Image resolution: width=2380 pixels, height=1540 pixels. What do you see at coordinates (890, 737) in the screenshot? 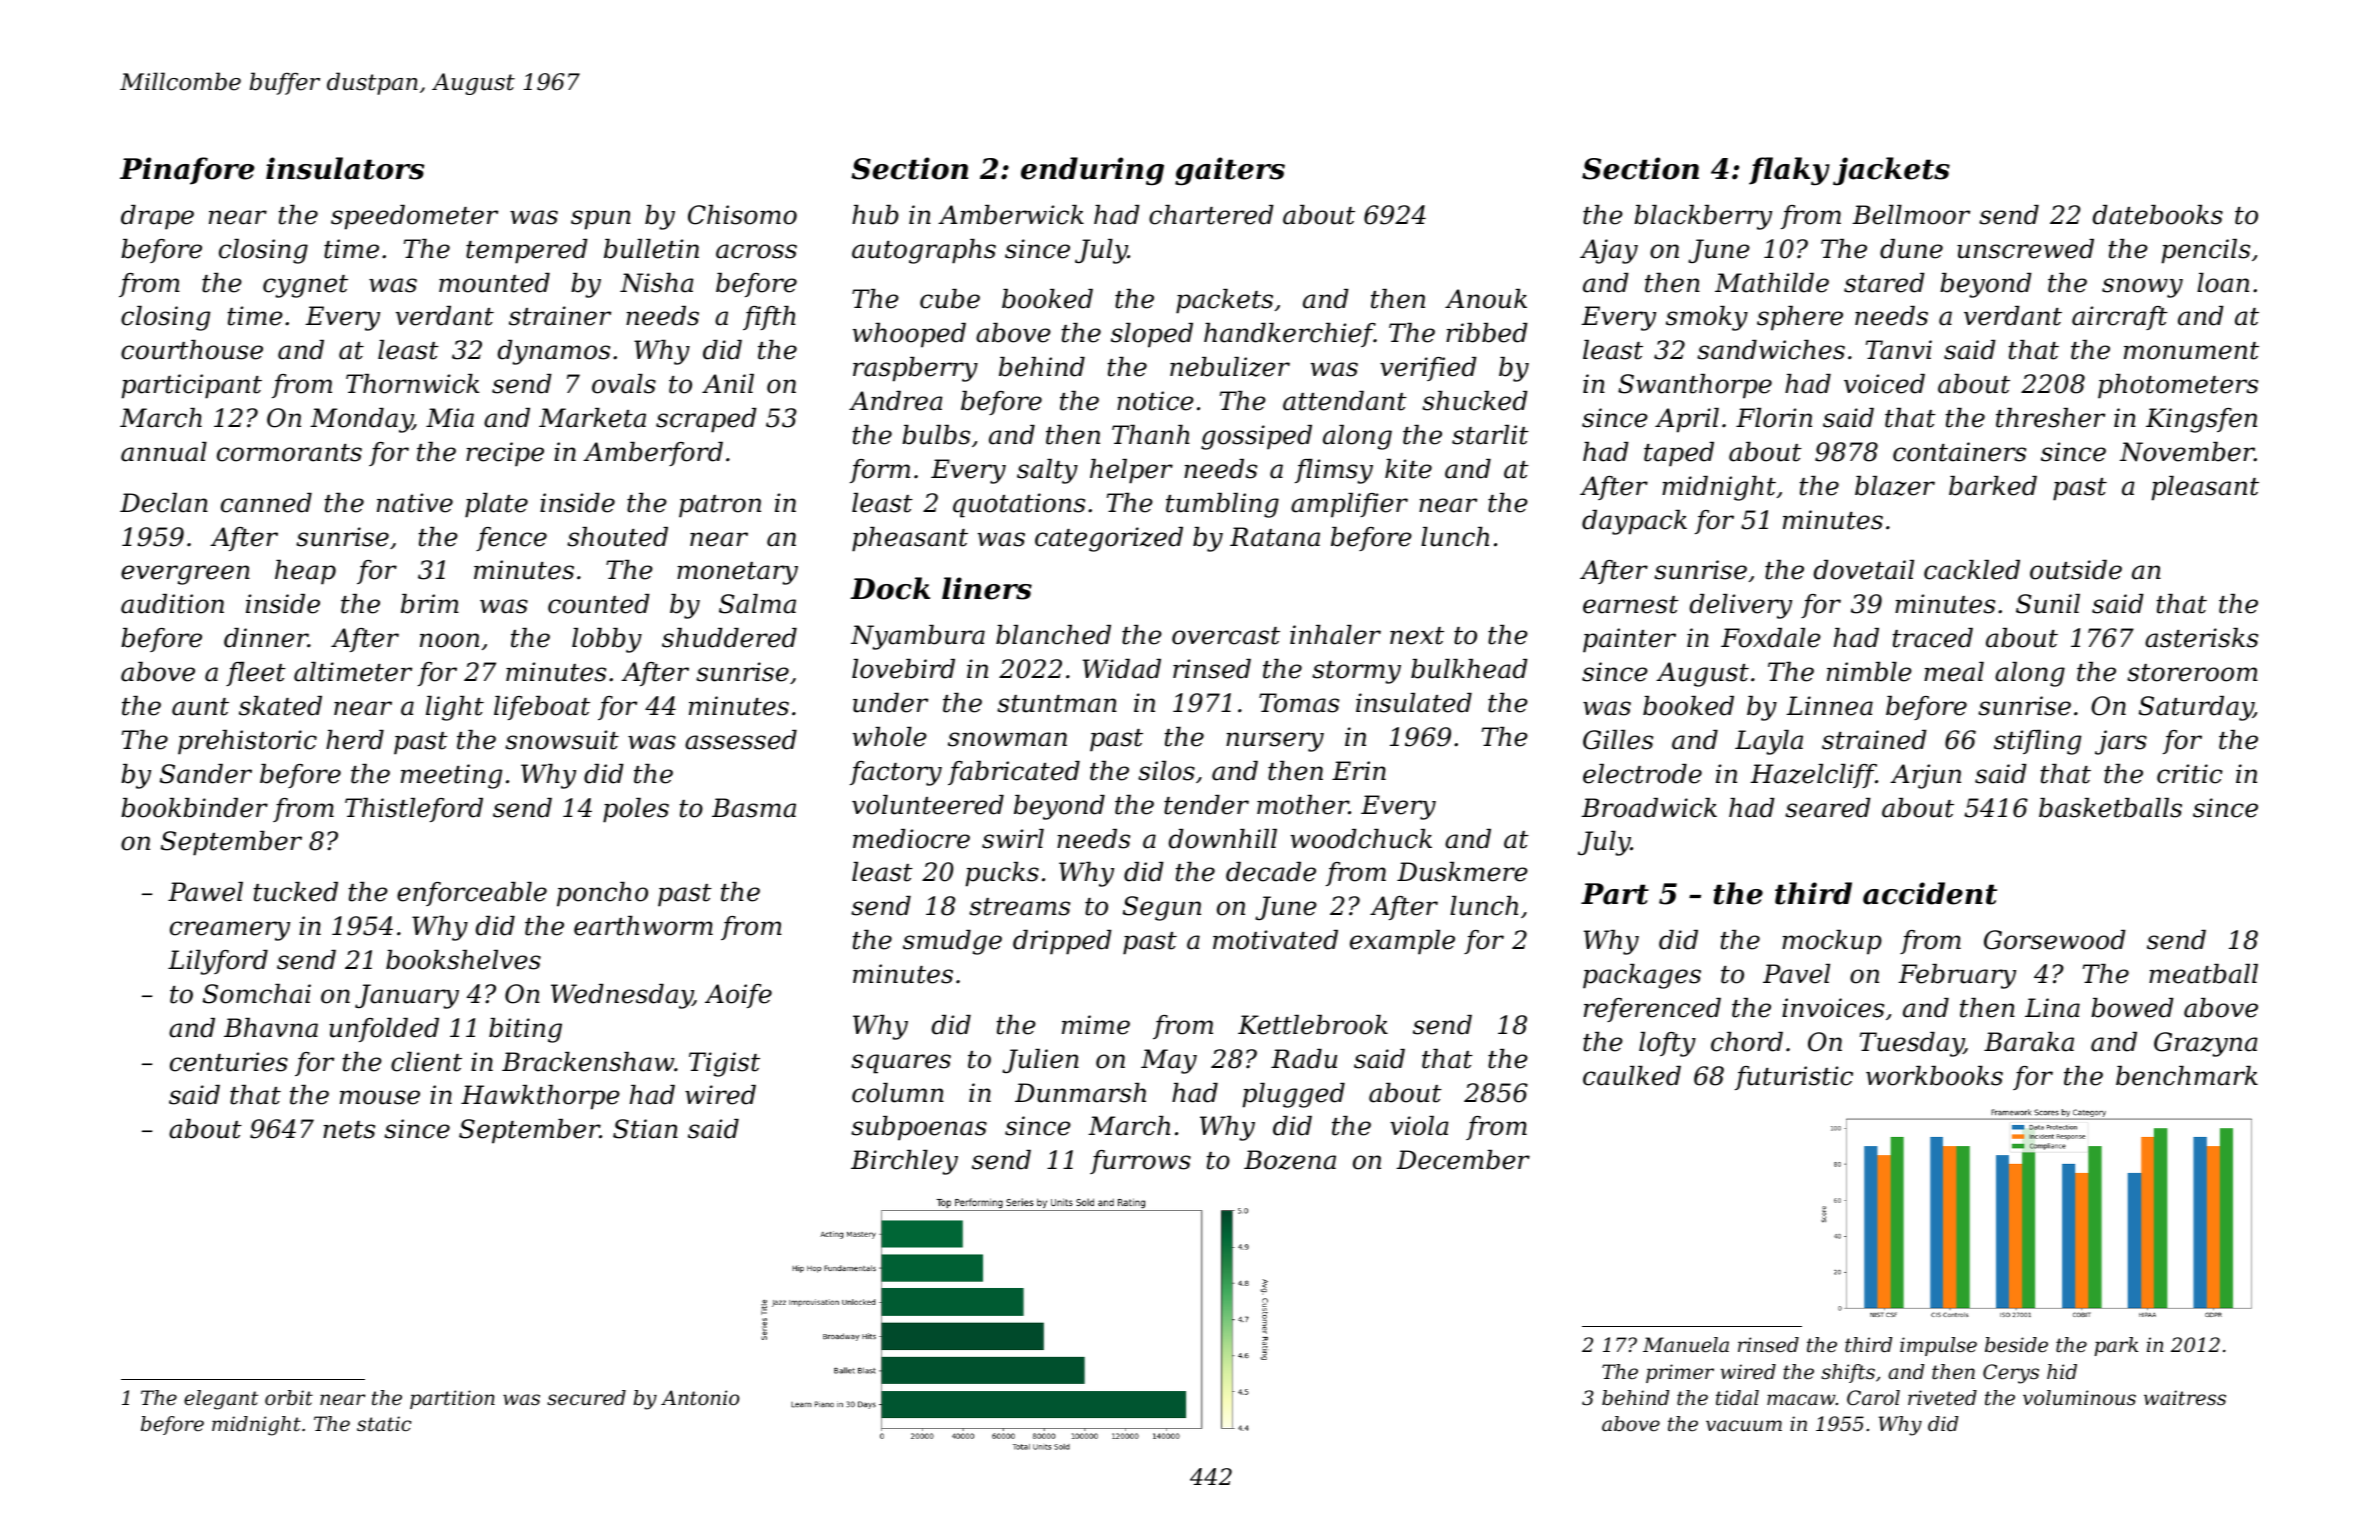
I see `whole` at bounding box center [890, 737].
